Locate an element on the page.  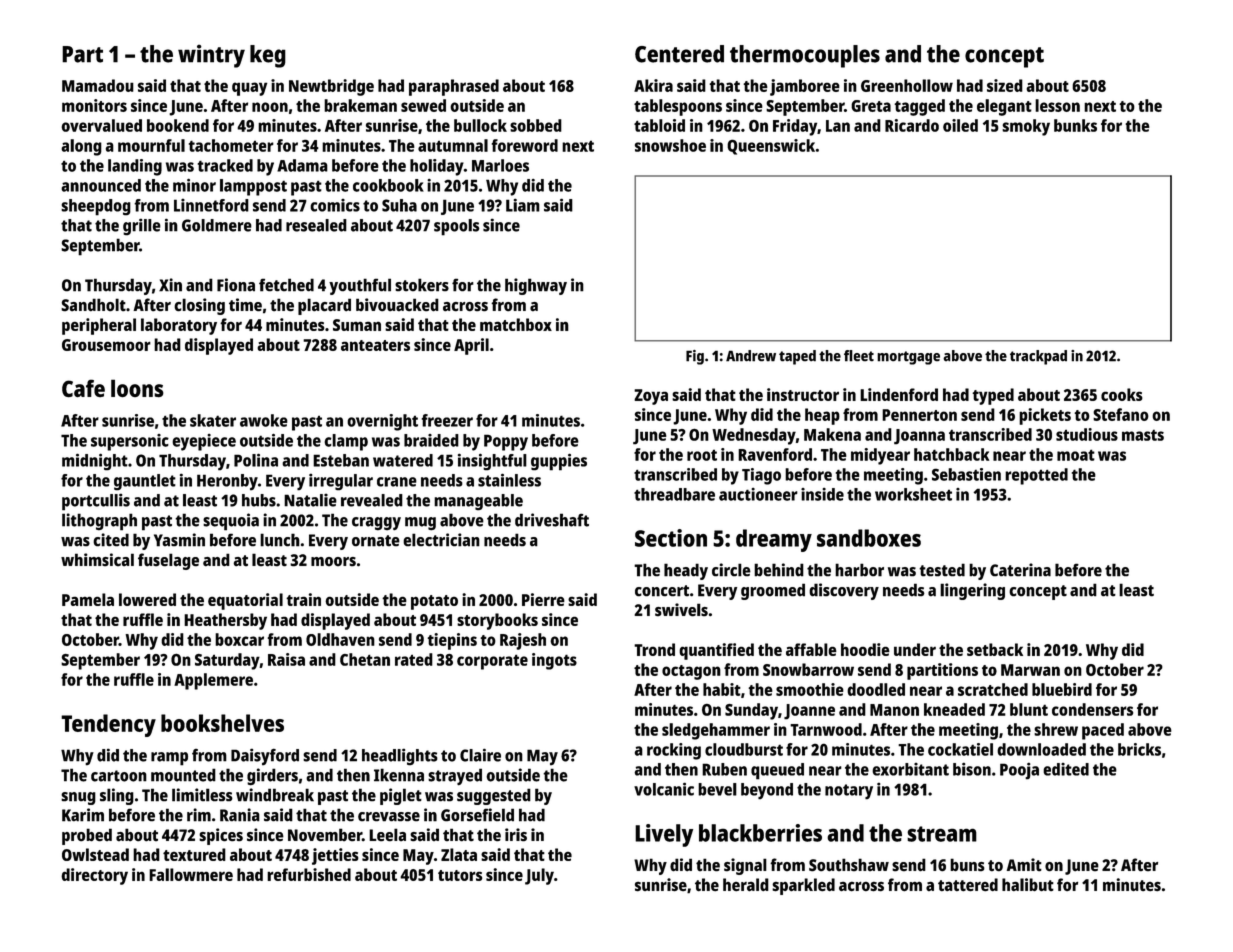
spools is located at coordinates (456, 227).
